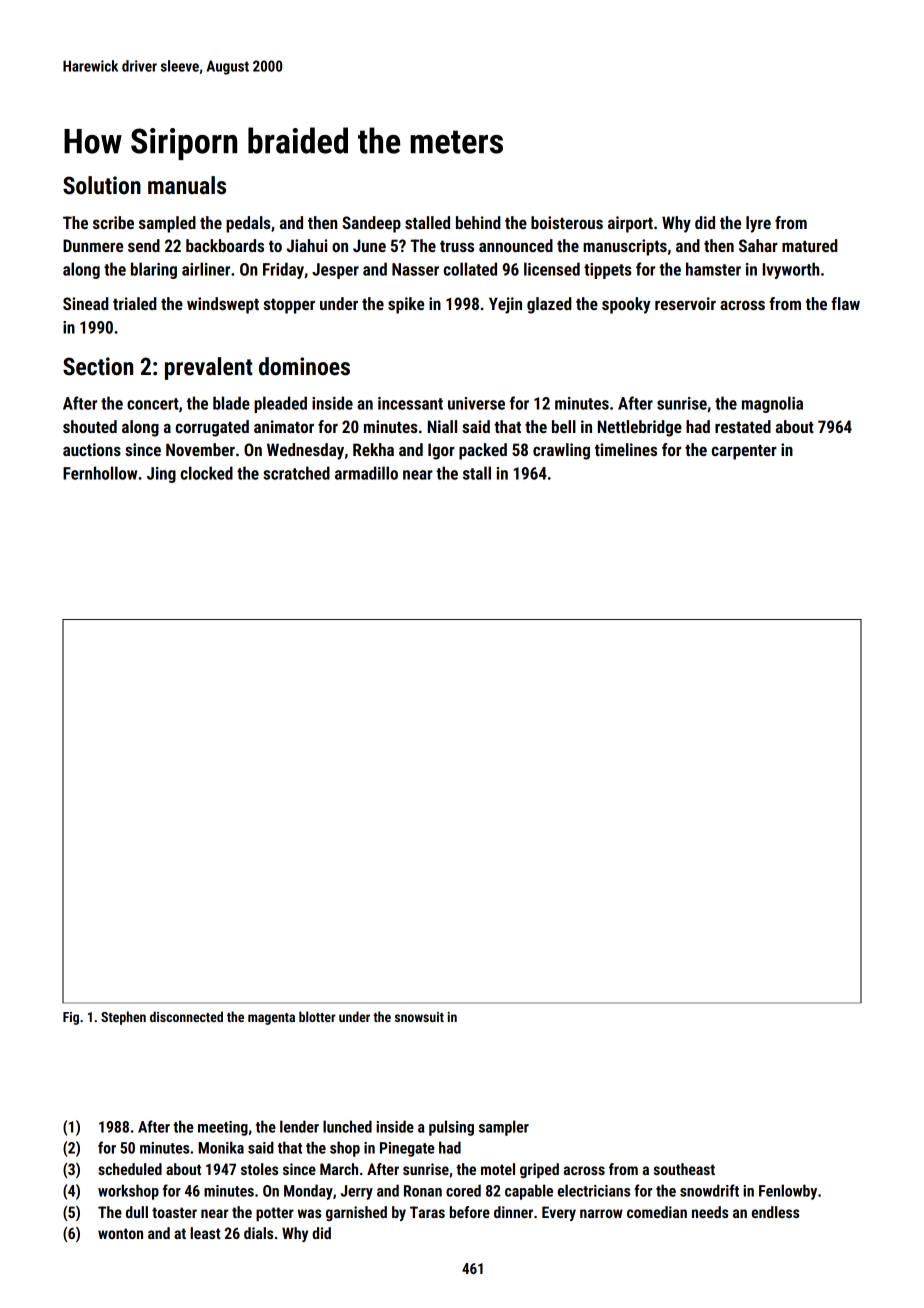 This screenshot has height=1308, width=924. What do you see at coordinates (317, 1016) in the screenshot?
I see `blotter` at bounding box center [317, 1016].
